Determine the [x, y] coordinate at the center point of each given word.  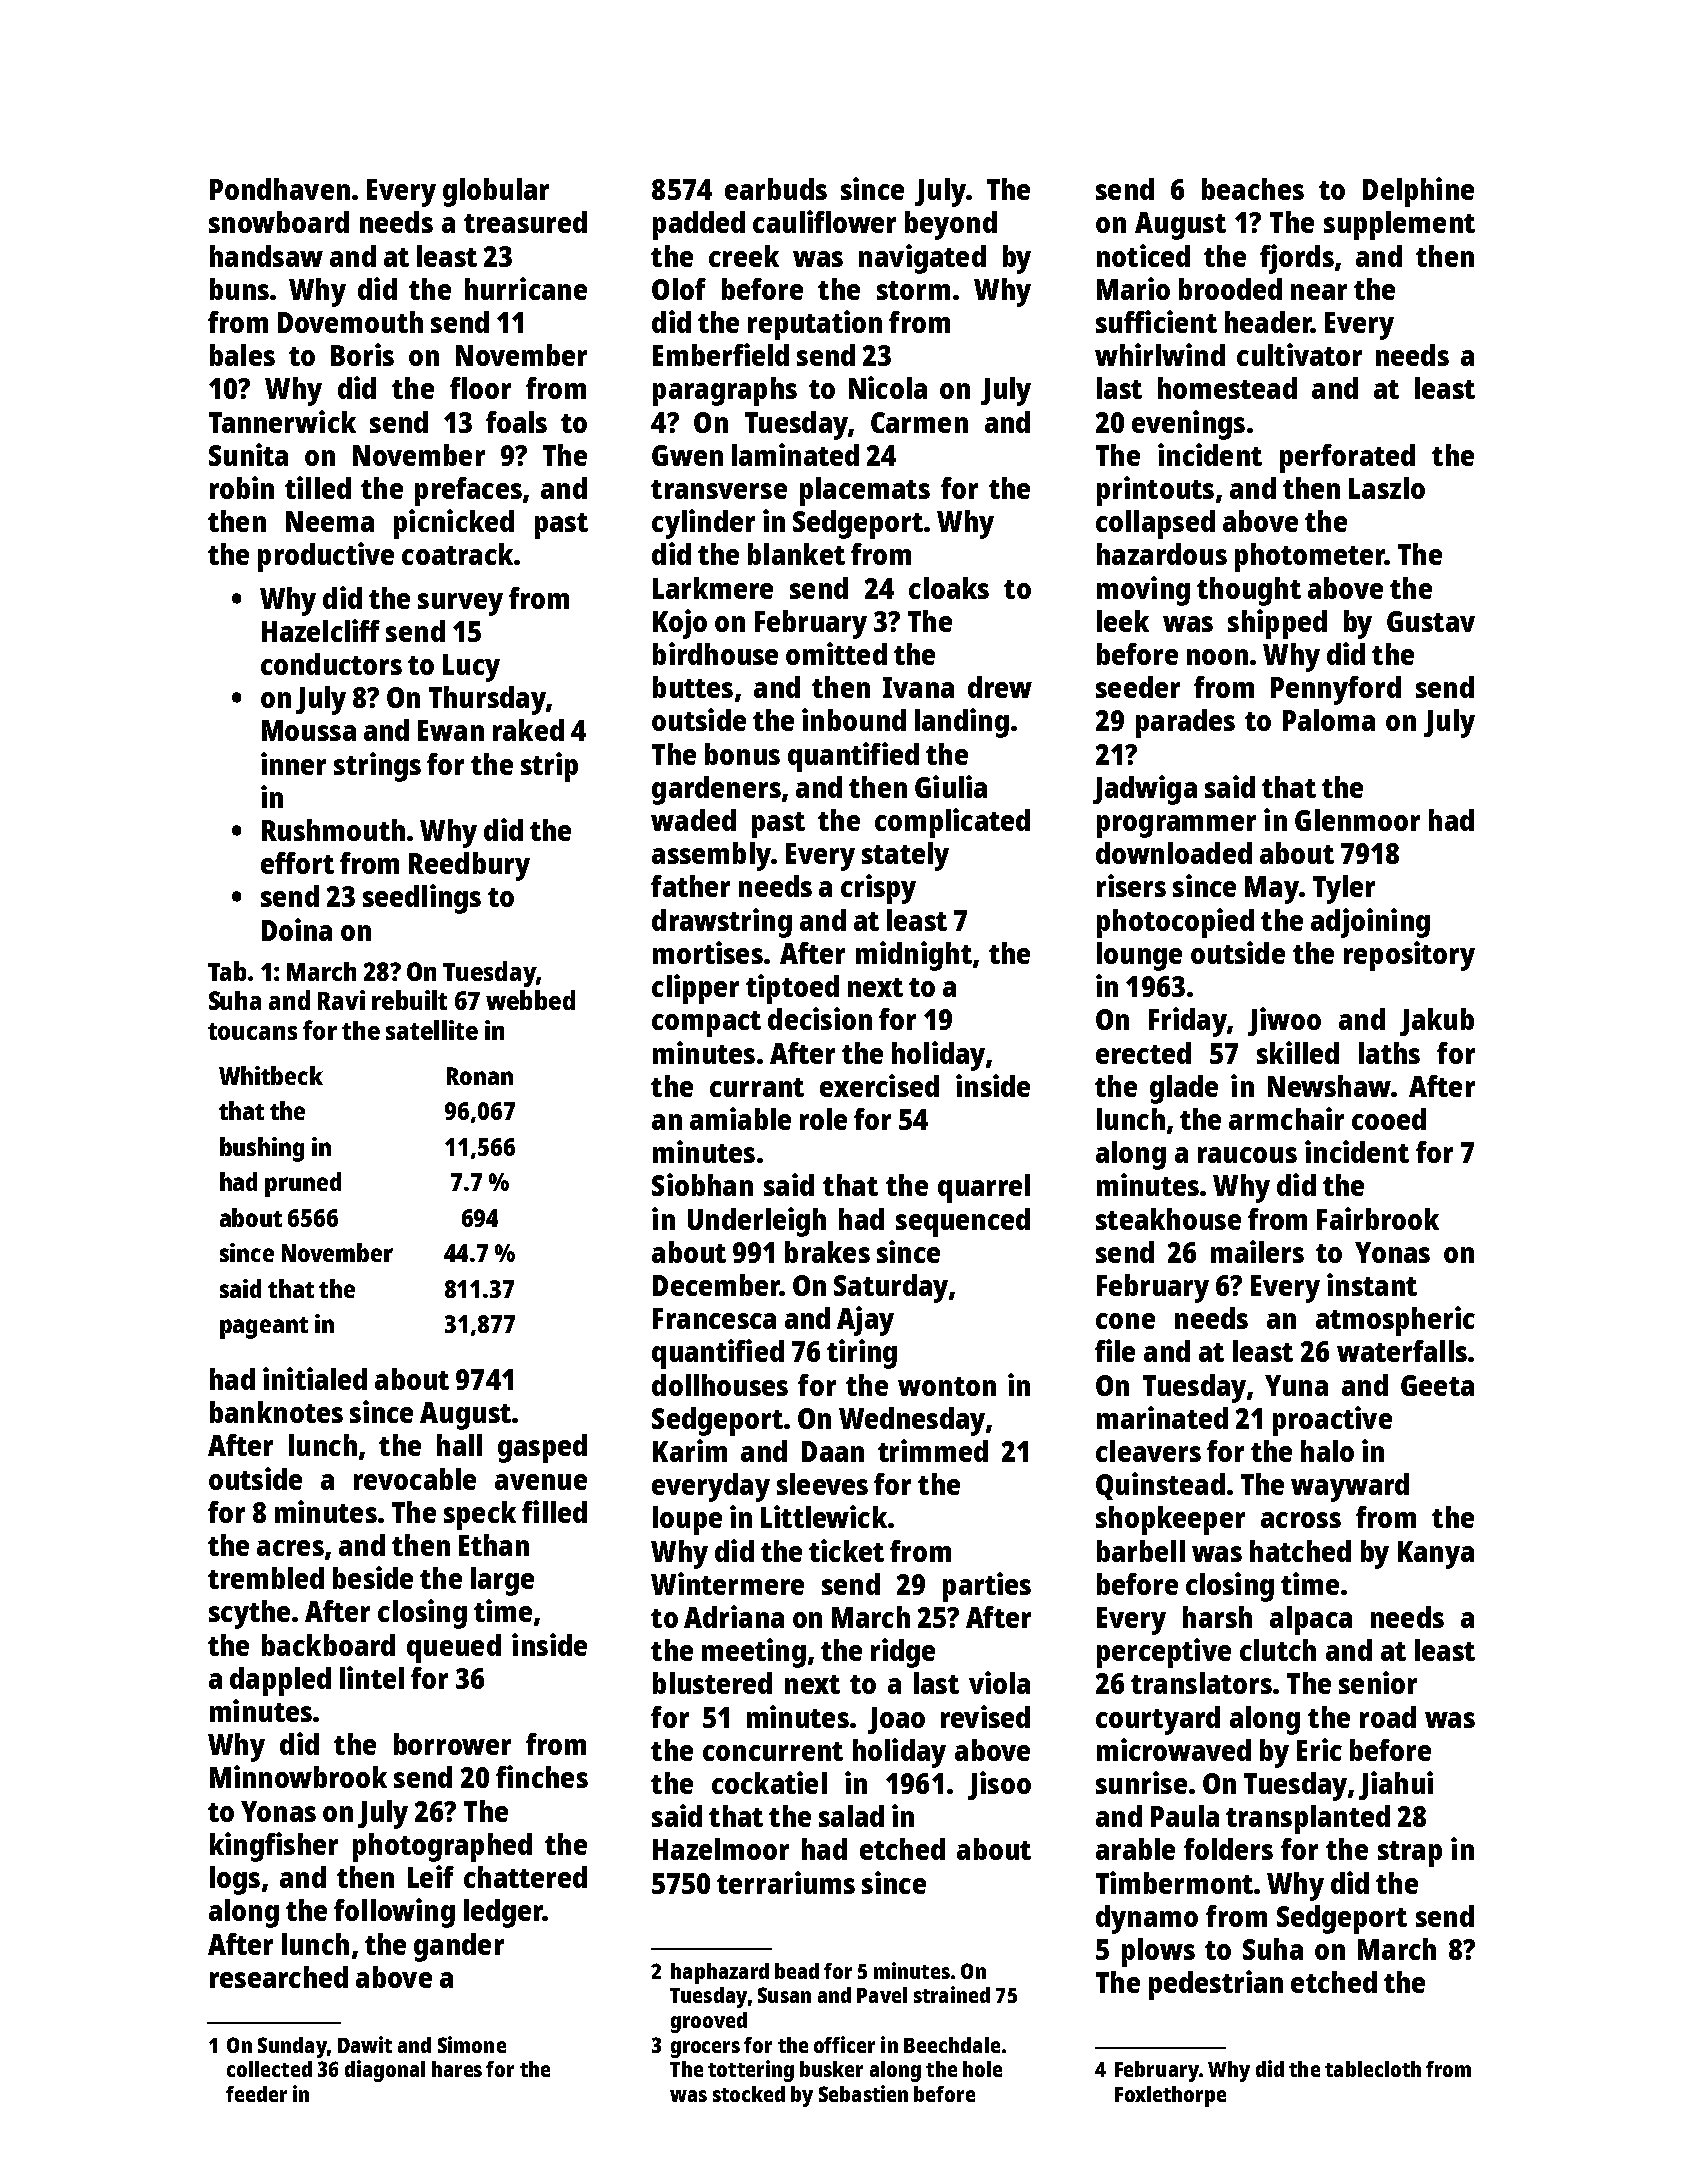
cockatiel [769, 1782]
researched [279, 1977]
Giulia [951, 786]
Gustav [1431, 621]
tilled [318, 487]
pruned [303, 1184]
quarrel [984, 1188]
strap [1410, 1854]
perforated [1347, 458]
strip [549, 767]
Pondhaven [280, 189]
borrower [452, 1744]
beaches [1253, 189]
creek [744, 256]
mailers [1257, 1251]
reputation [815, 325]
